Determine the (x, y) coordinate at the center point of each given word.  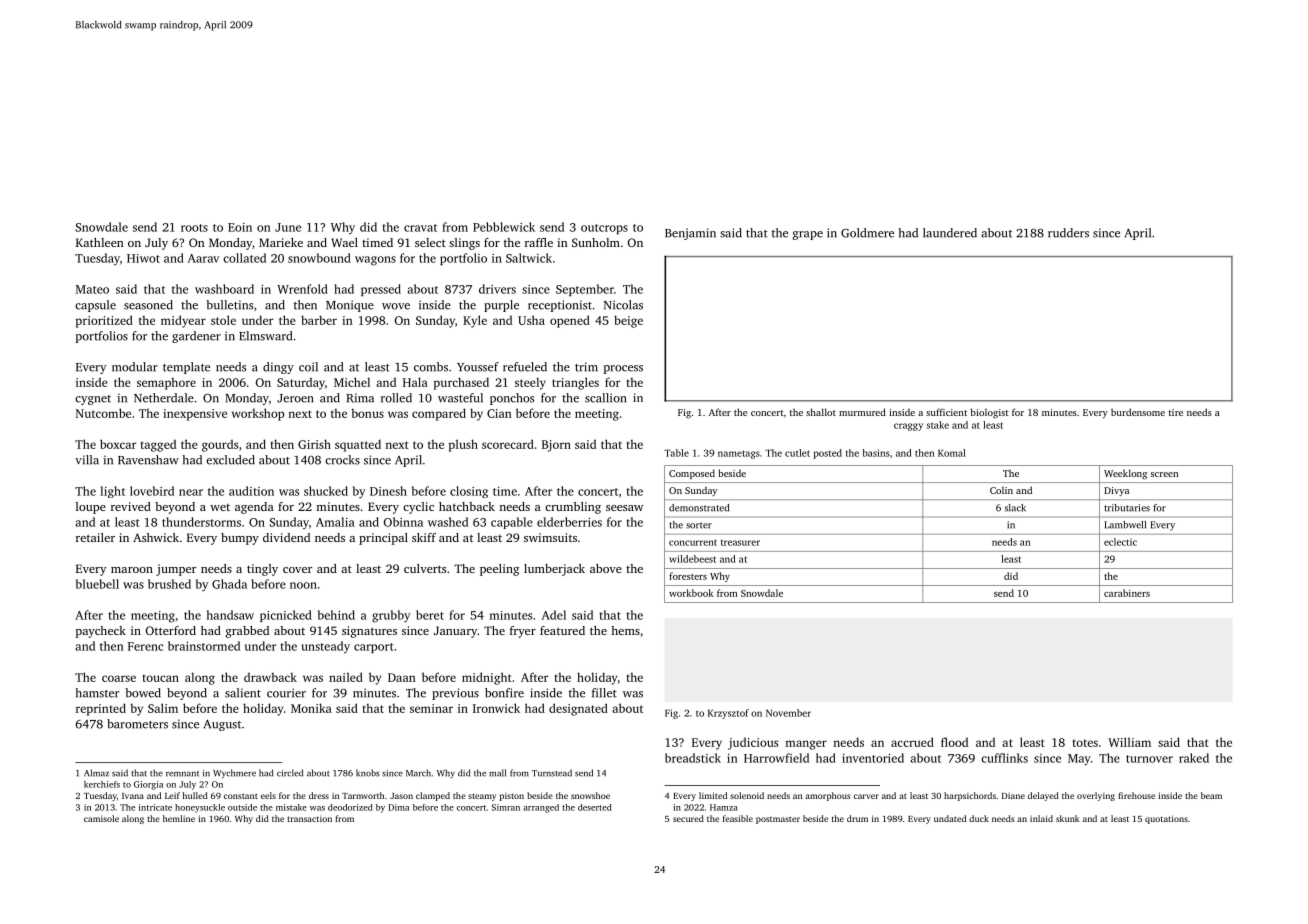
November (788, 713)
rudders (1068, 233)
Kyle (475, 321)
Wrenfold (302, 289)
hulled (195, 795)
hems (625, 630)
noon (303, 585)
